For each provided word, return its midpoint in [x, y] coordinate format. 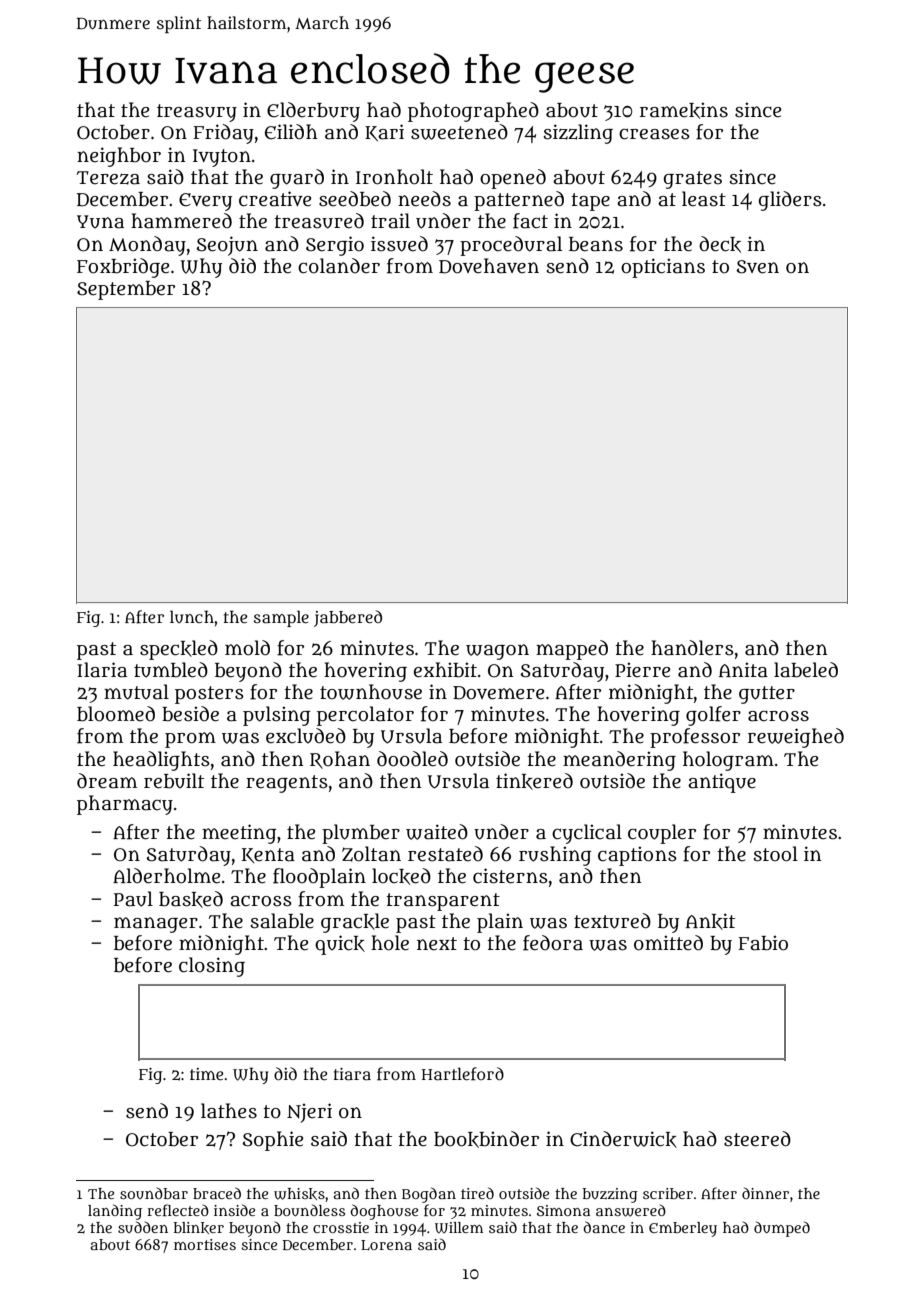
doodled [412, 759]
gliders [790, 201]
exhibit [445, 670]
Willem [459, 1228]
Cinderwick [623, 1139]
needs [424, 199]
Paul [133, 899]
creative [275, 199]
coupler [662, 834]
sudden [143, 1227]
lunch [192, 616]
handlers [692, 648]
